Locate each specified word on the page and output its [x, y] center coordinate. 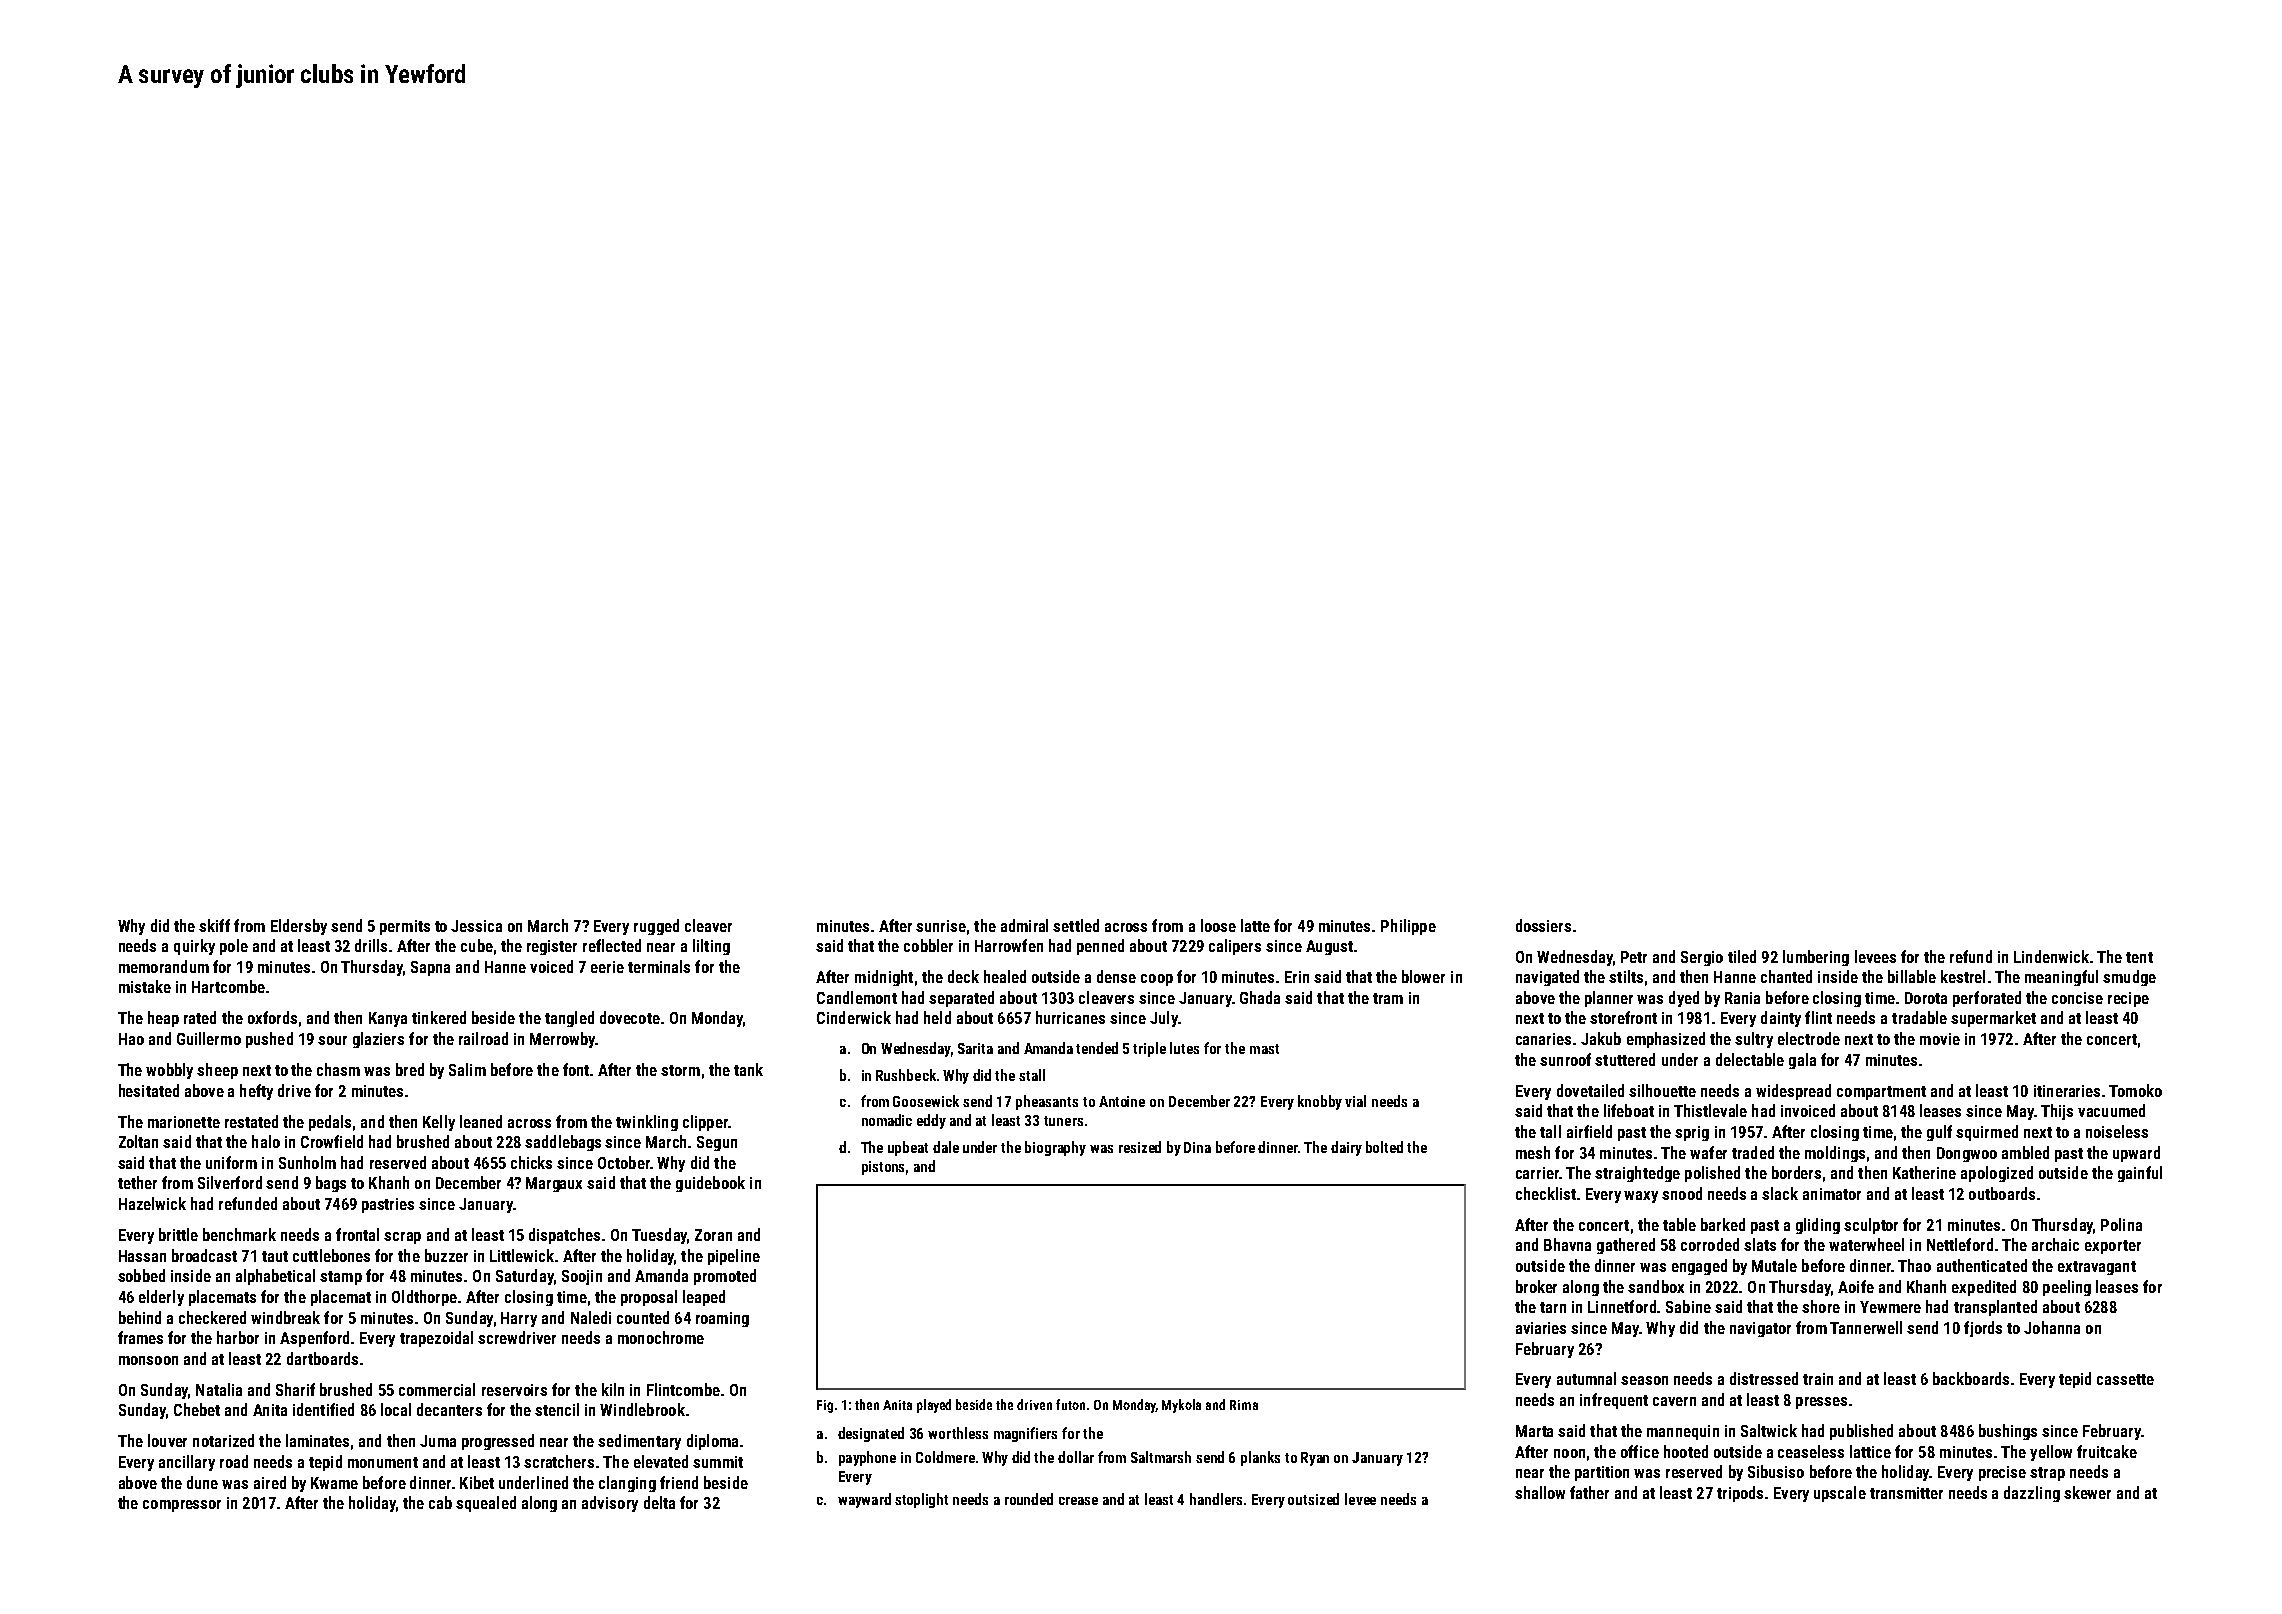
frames [140, 1337]
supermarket [1993, 1019]
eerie [607, 967]
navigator [1760, 1329]
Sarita [975, 1048]
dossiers [1543, 925]
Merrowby [562, 1040]
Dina [1197, 1147]
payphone [867, 1458]
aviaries [1541, 1328]
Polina [2121, 1224]
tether [137, 1182]
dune [202, 1482]
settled [1076, 925]
